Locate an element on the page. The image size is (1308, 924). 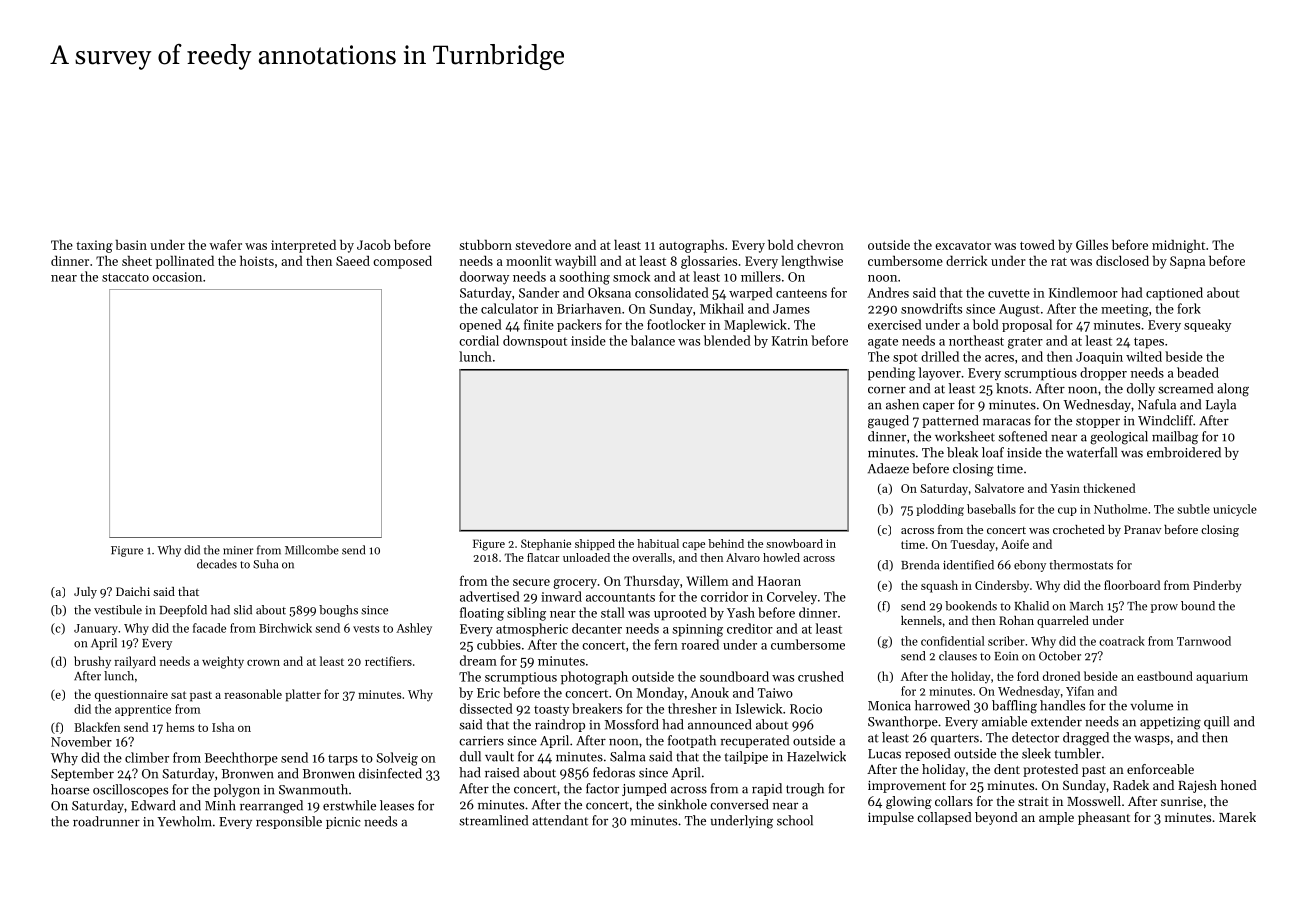
Saeed is located at coordinates (353, 261).
